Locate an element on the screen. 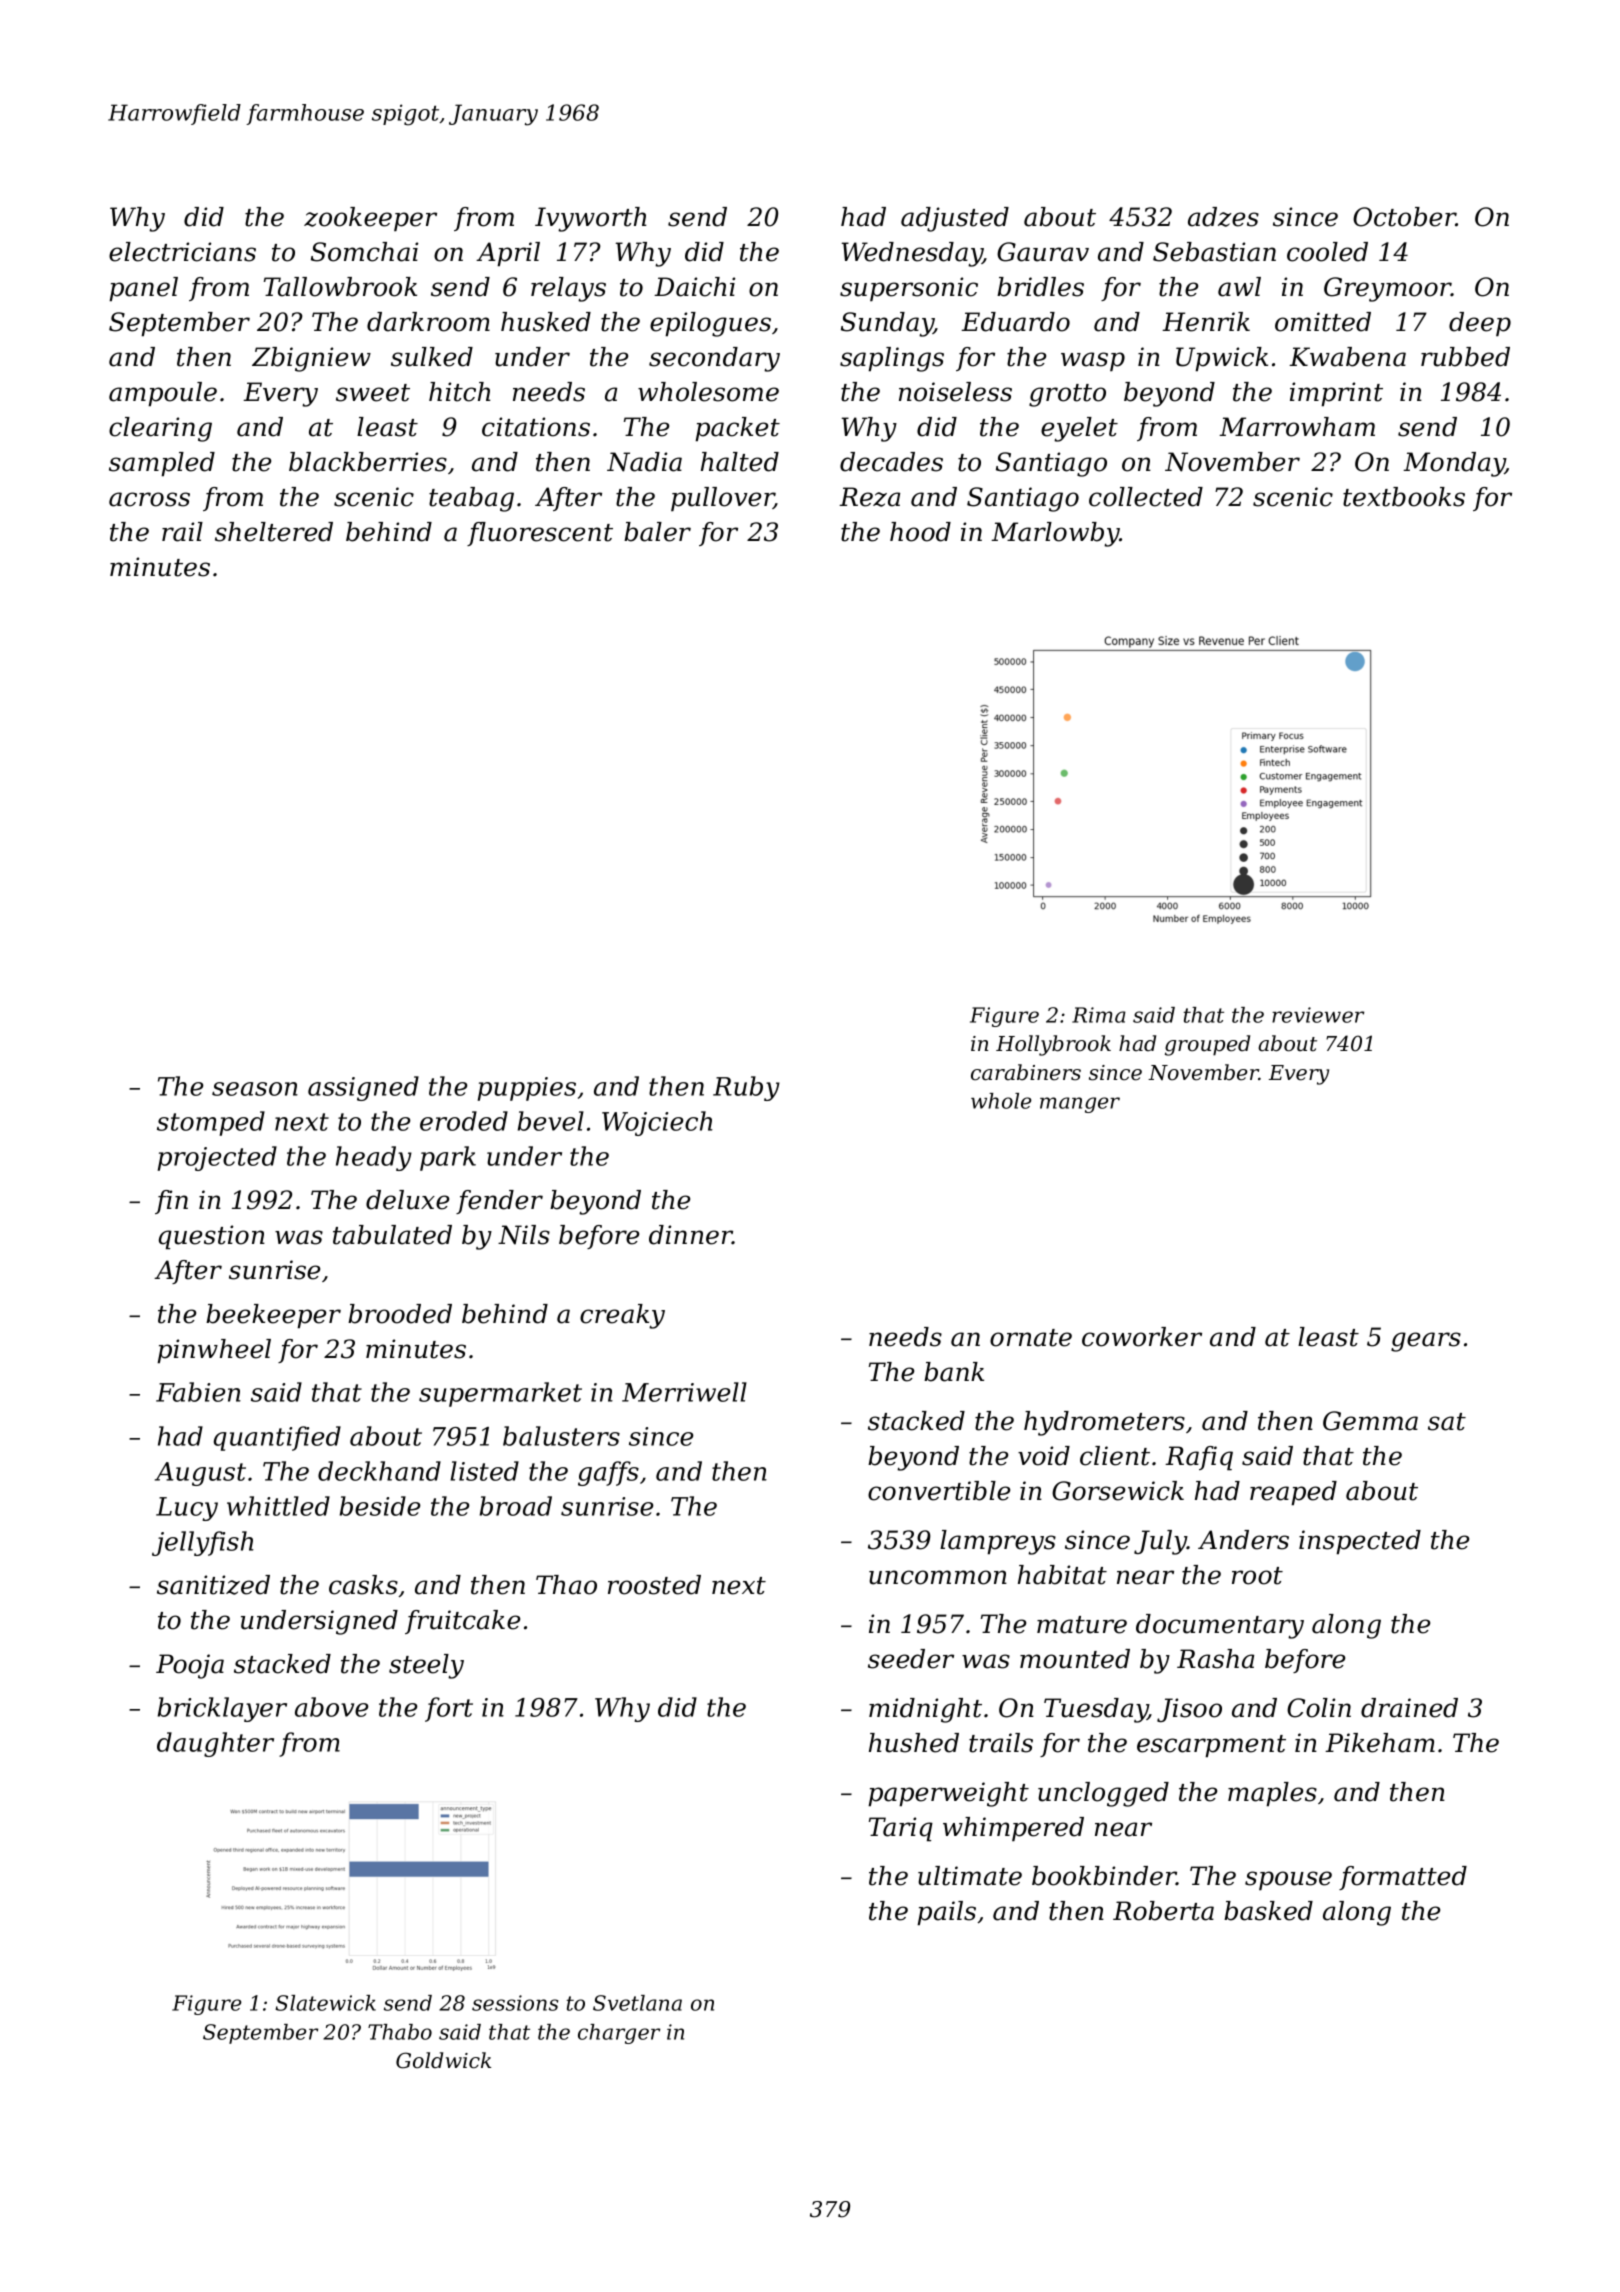  quantified is located at coordinates (277, 1438).
